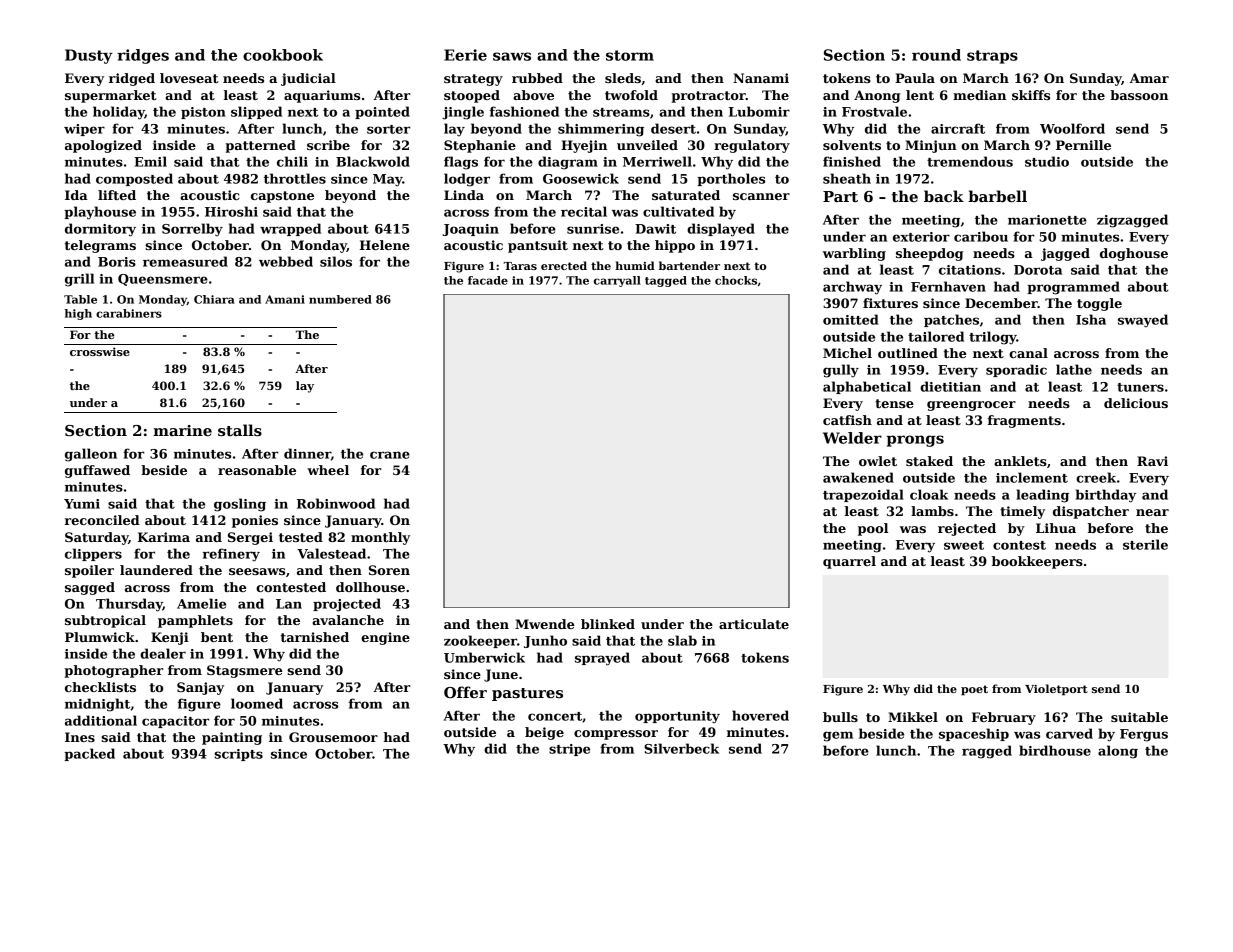 This screenshot has height=952, width=1233. What do you see at coordinates (132, 79) in the screenshot?
I see `ridged` at bounding box center [132, 79].
